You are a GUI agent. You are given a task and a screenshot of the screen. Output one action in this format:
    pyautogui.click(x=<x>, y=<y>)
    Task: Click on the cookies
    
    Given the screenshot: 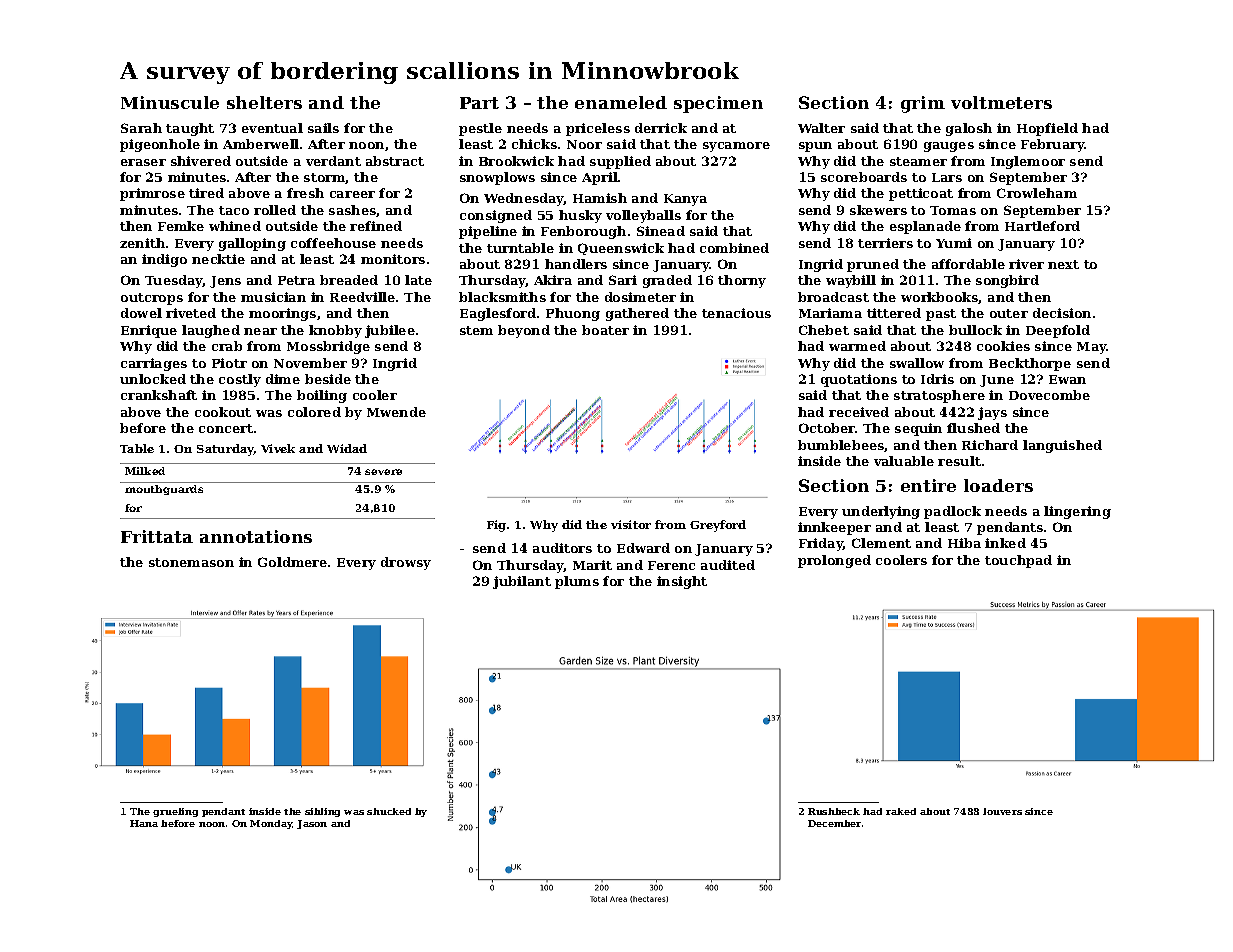 What is the action you would take?
    pyautogui.click(x=1003, y=346)
